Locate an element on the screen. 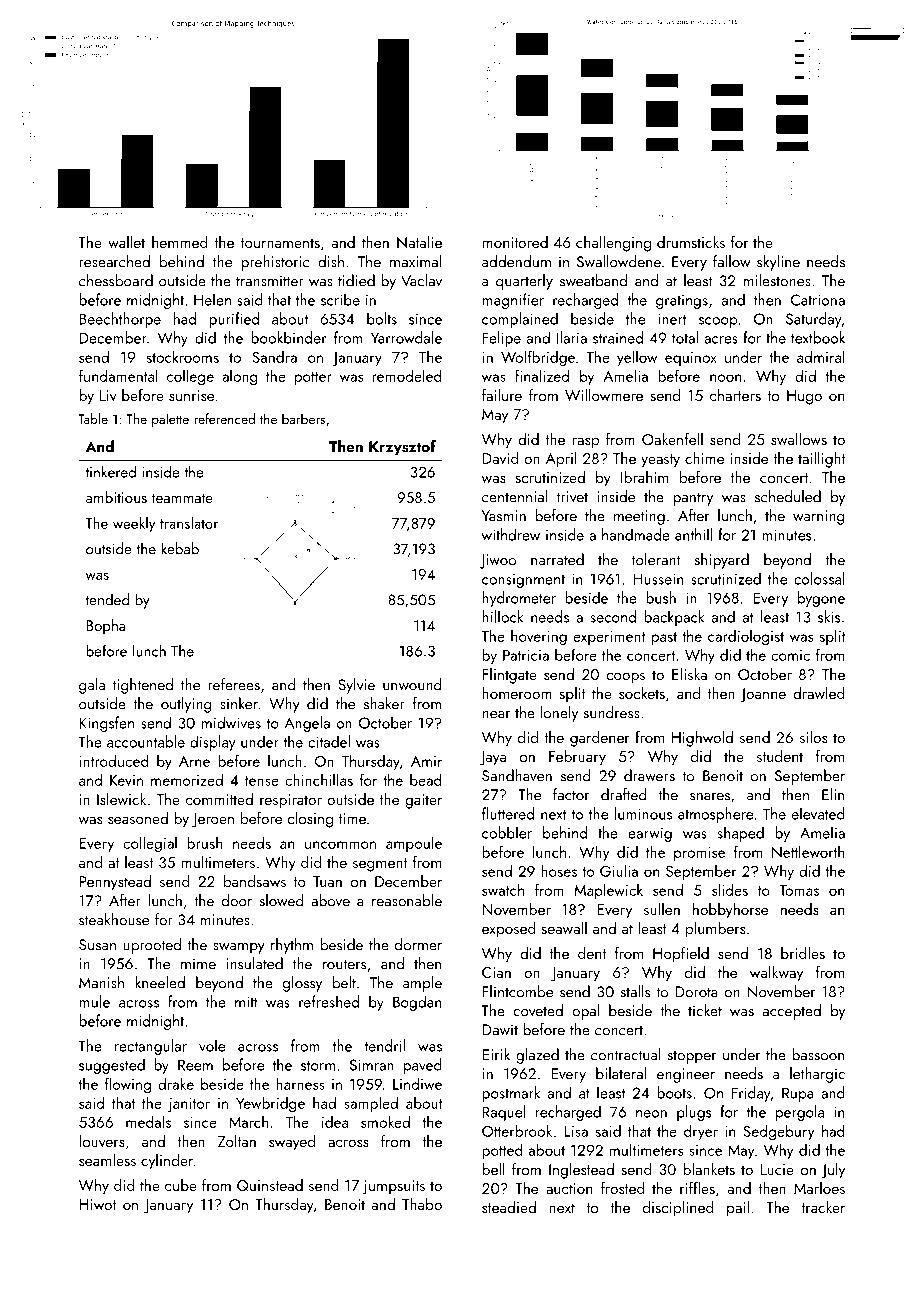 The image size is (924, 1308). pail is located at coordinates (738, 1209).
